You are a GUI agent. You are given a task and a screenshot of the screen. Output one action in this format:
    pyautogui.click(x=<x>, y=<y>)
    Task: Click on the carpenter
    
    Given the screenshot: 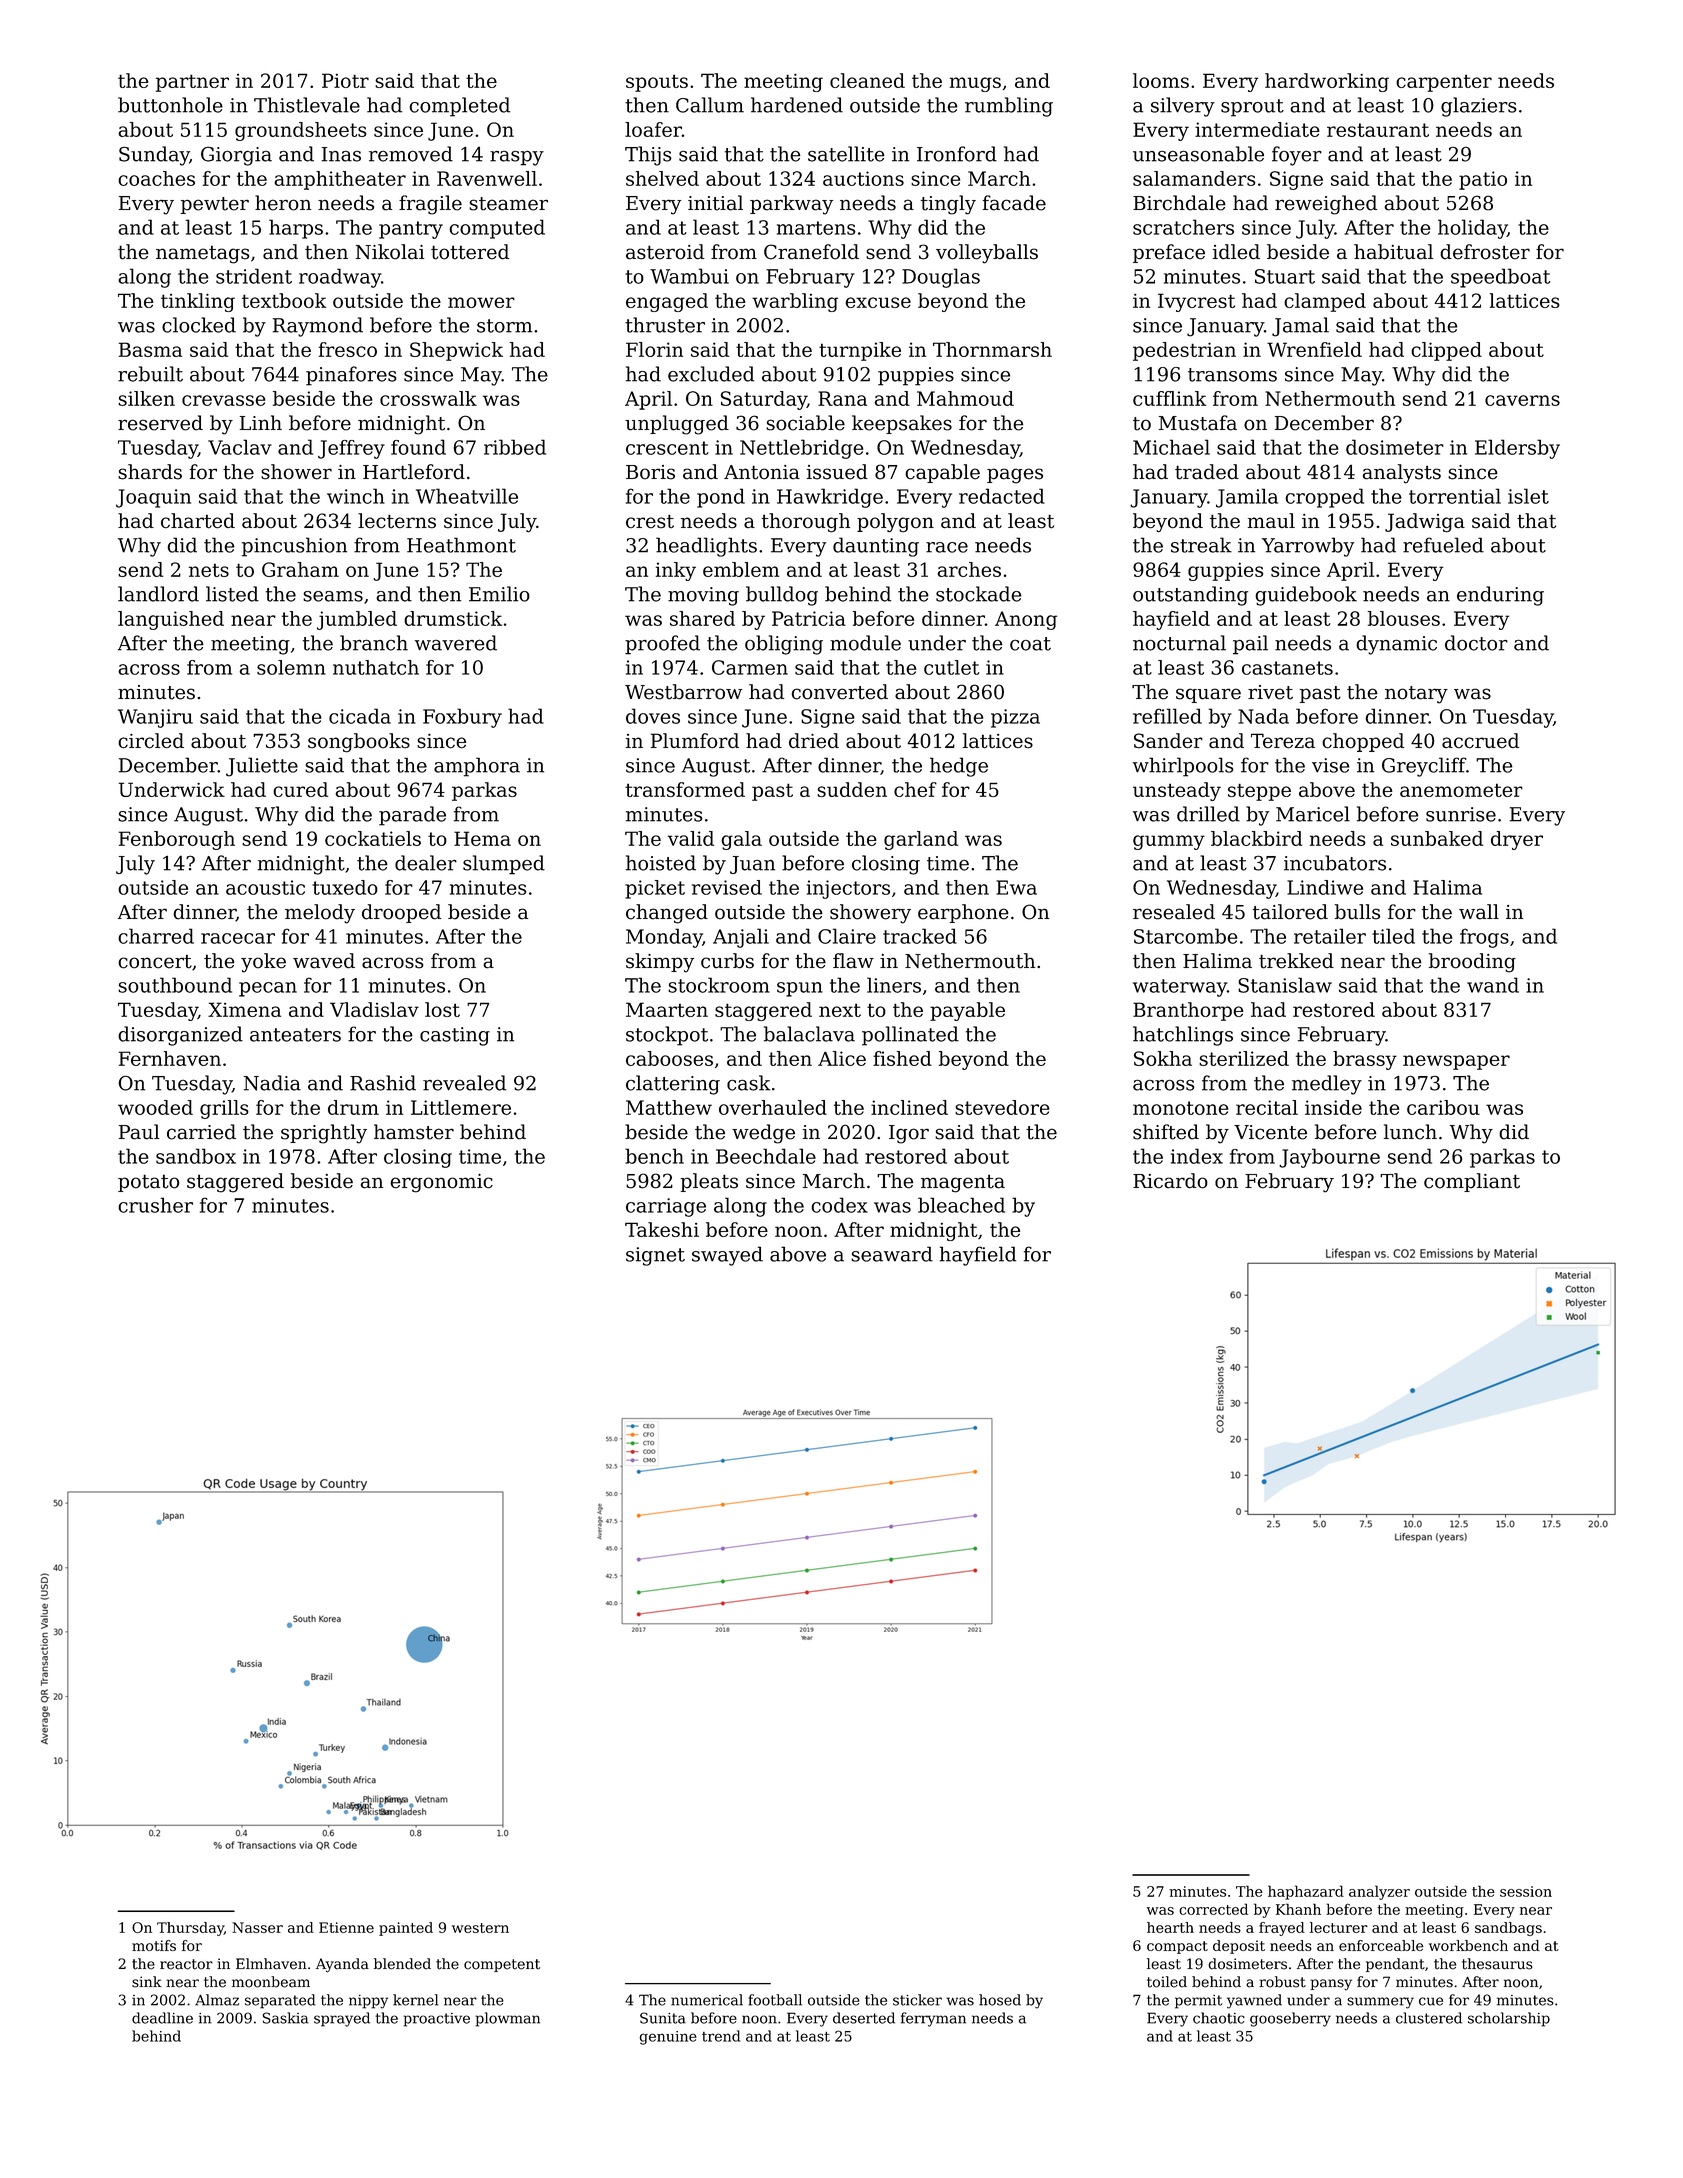 What is the action you would take?
    pyautogui.click(x=1444, y=83)
